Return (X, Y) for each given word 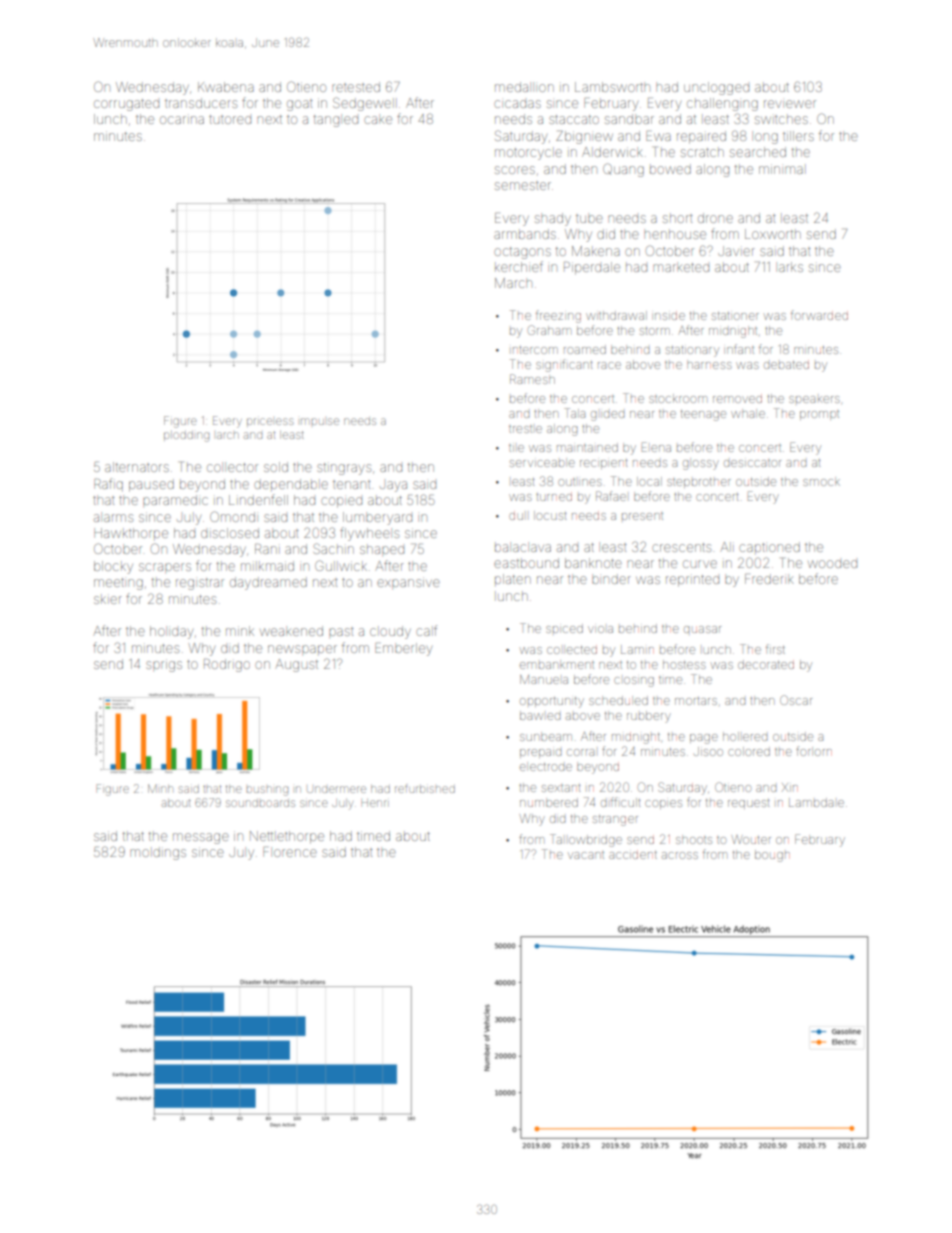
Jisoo (708, 751)
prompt (819, 415)
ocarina (182, 120)
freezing (558, 316)
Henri (374, 803)
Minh (160, 788)
